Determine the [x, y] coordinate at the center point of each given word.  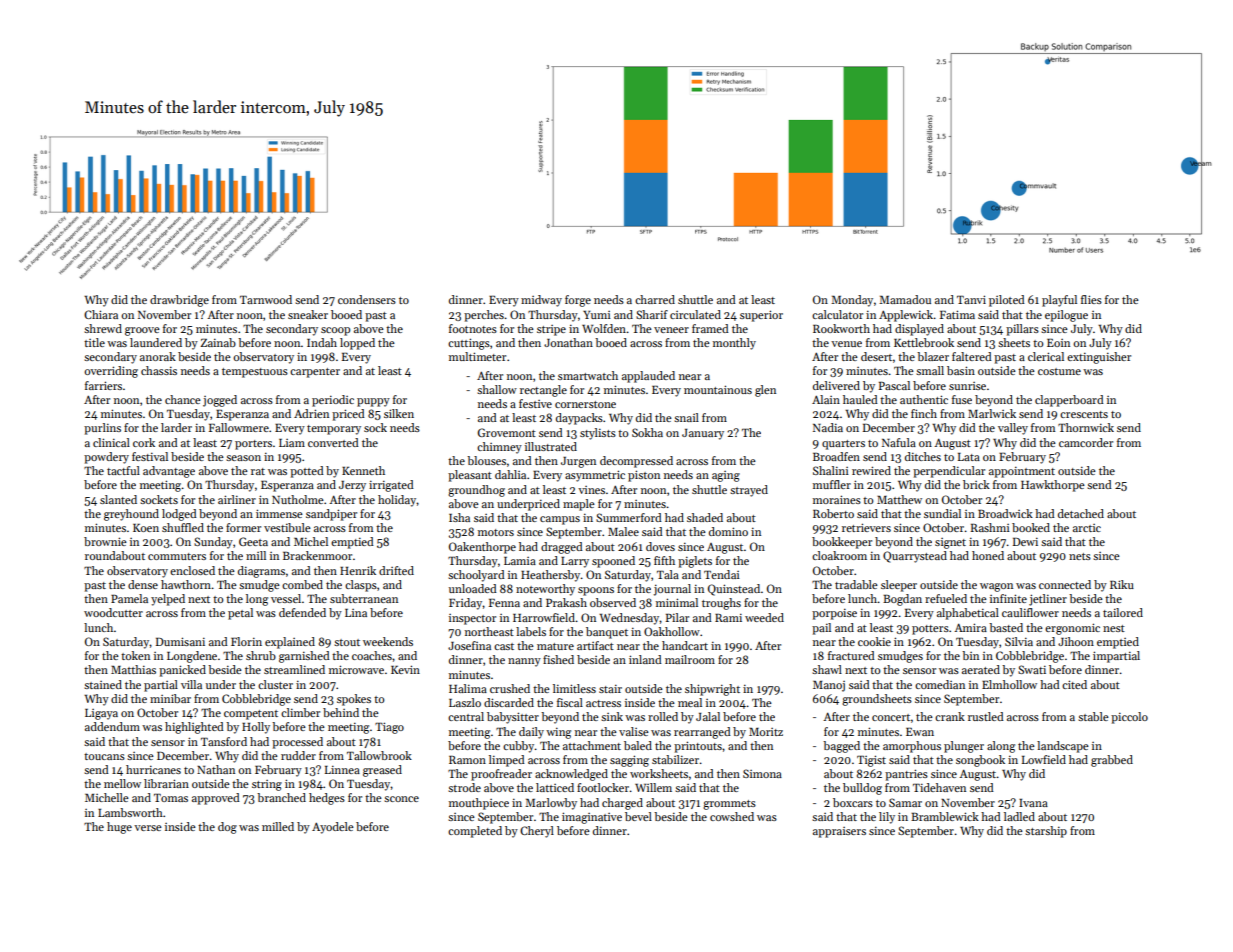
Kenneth [363, 470]
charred [655, 299]
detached [1081, 513]
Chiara [101, 314]
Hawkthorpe [1053, 486]
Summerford [629, 517]
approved [216, 799]
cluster [275, 684]
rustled [986, 716]
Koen [146, 528]
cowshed [732, 816]
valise [634, 731]
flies [1091, 299]
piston [644, 476]
